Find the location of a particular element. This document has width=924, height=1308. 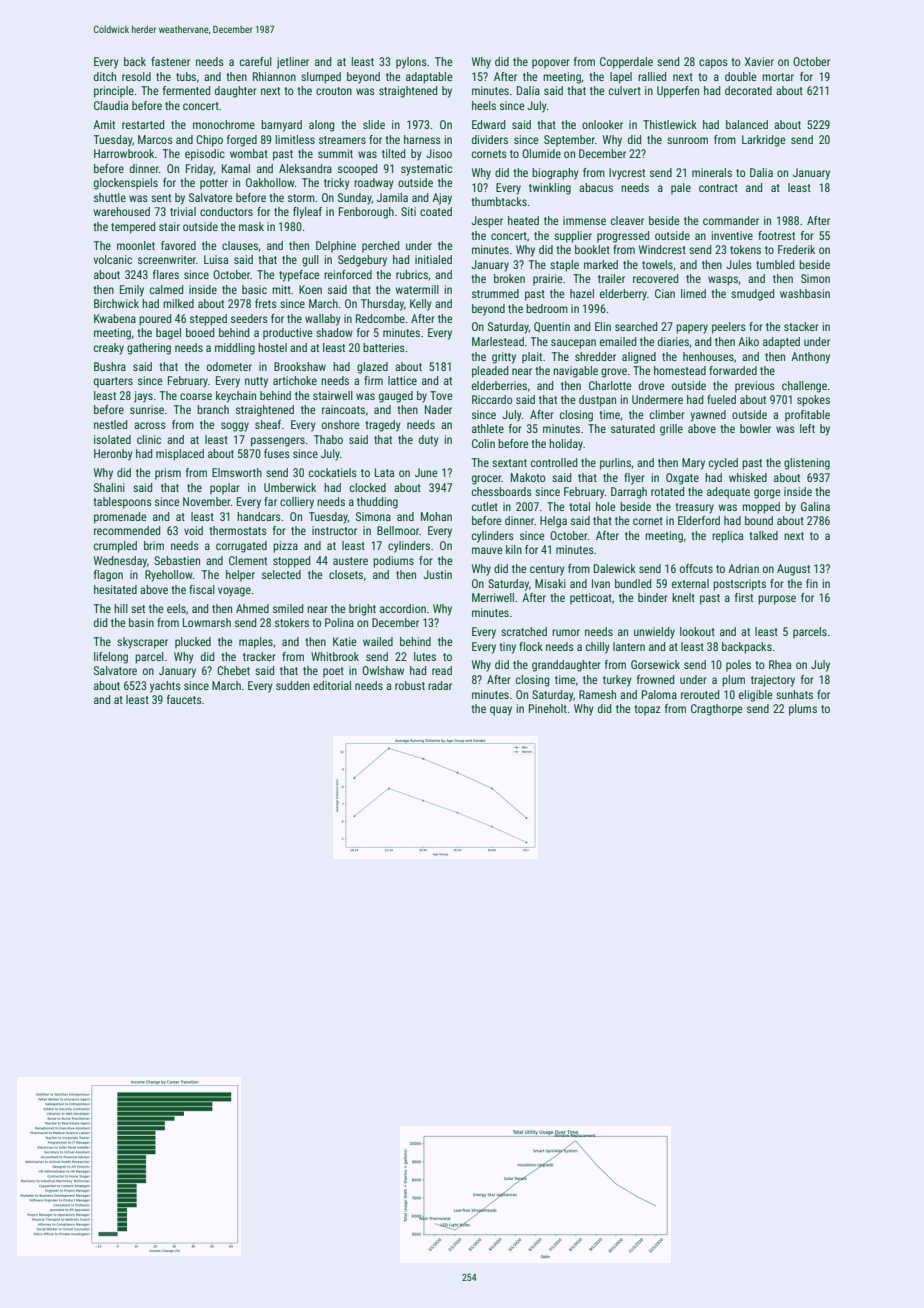

faucets is located at coordinates (184, 699).
